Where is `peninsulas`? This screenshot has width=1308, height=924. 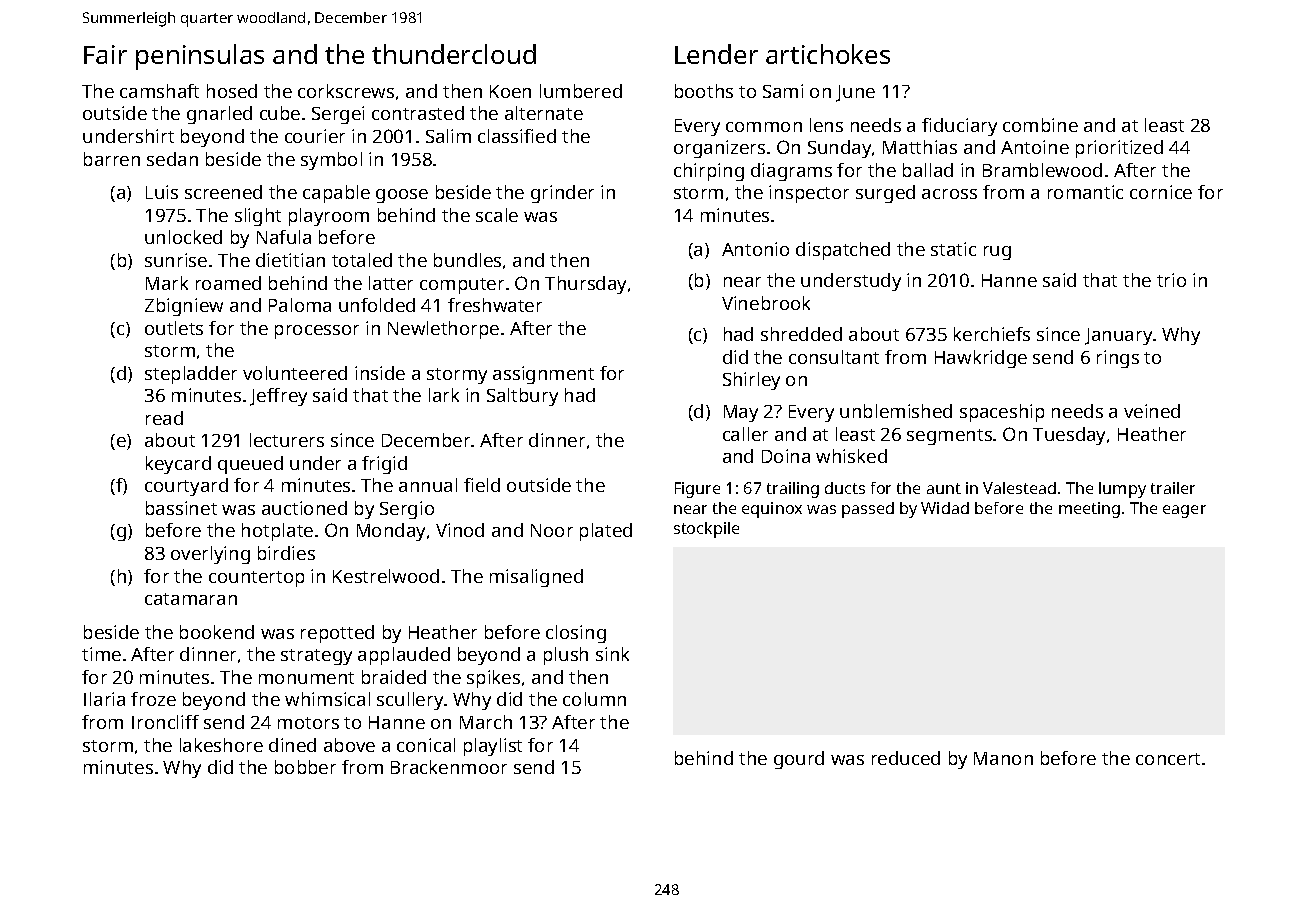
peninsulas is located at coordinates (200, 57).
